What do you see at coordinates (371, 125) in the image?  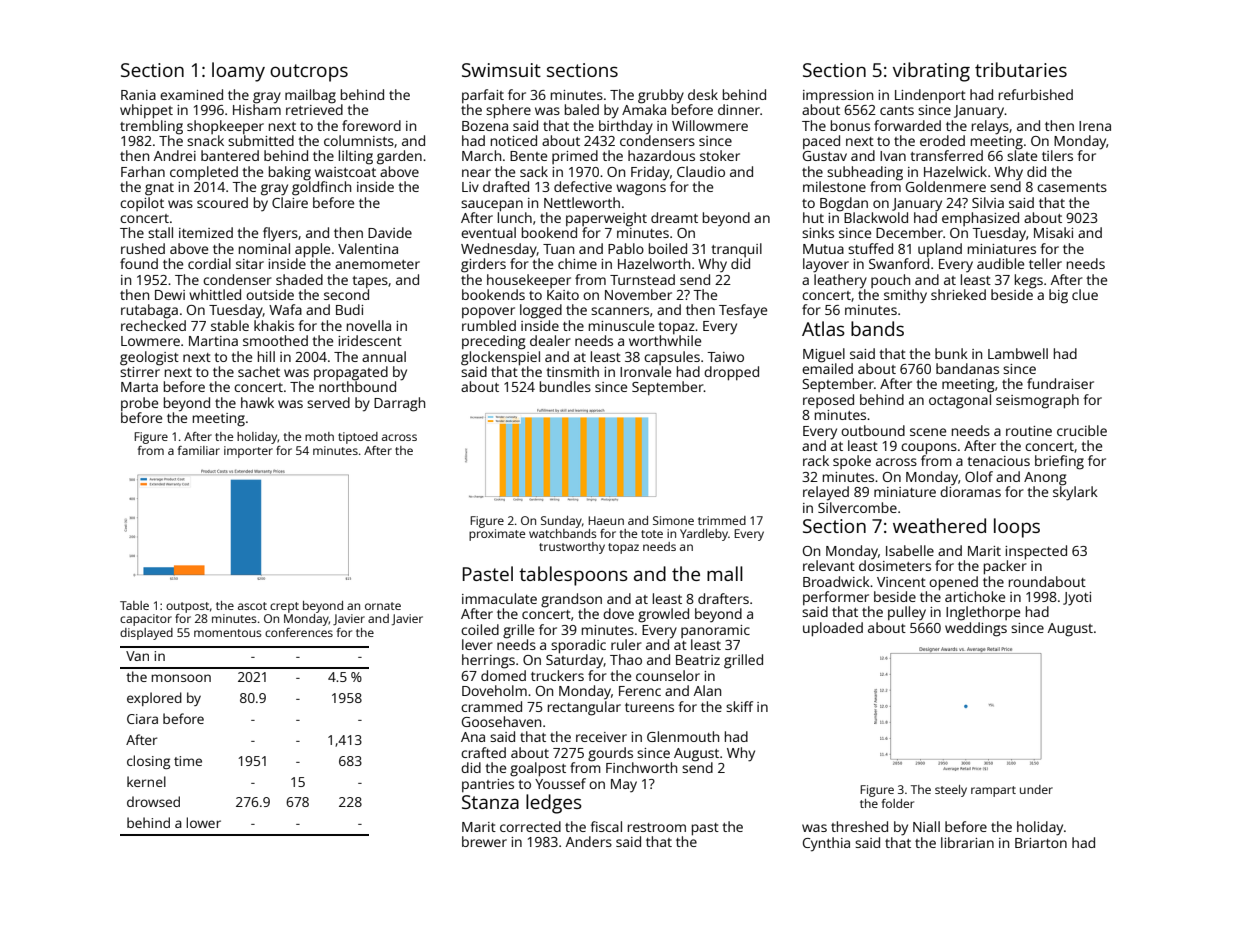 I see `foreword` at bounding box center [371, 125].
